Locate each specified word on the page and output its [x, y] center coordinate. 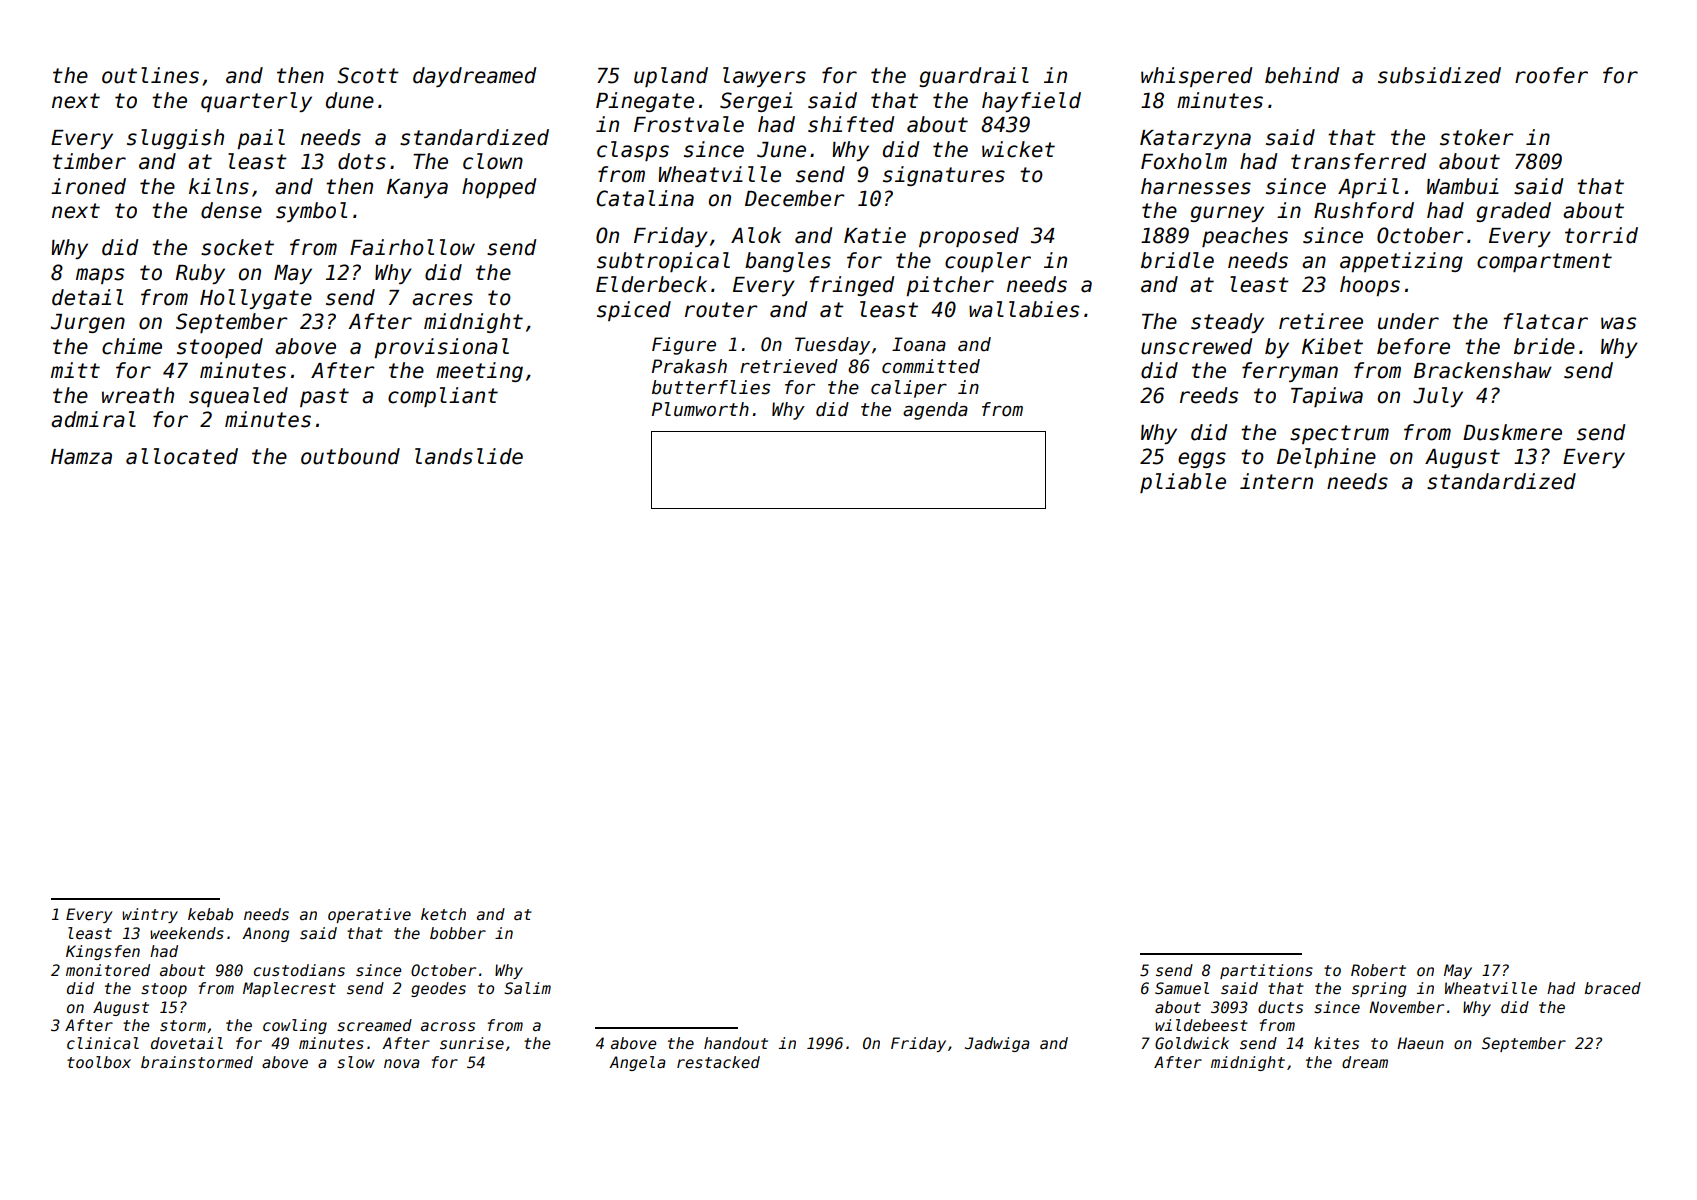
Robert [1378, 970]
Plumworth [700, 409]
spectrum [1339, 434]
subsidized [1439, 75]
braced [1613, 988]
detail [87, 297]
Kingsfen [103, 952]
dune [350, 100]
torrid [1601, 235]
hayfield [1031, 102]
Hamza [81, 457]
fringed [851, 286]
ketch [443, 914]
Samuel [1182, 988]
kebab [210, 914]
